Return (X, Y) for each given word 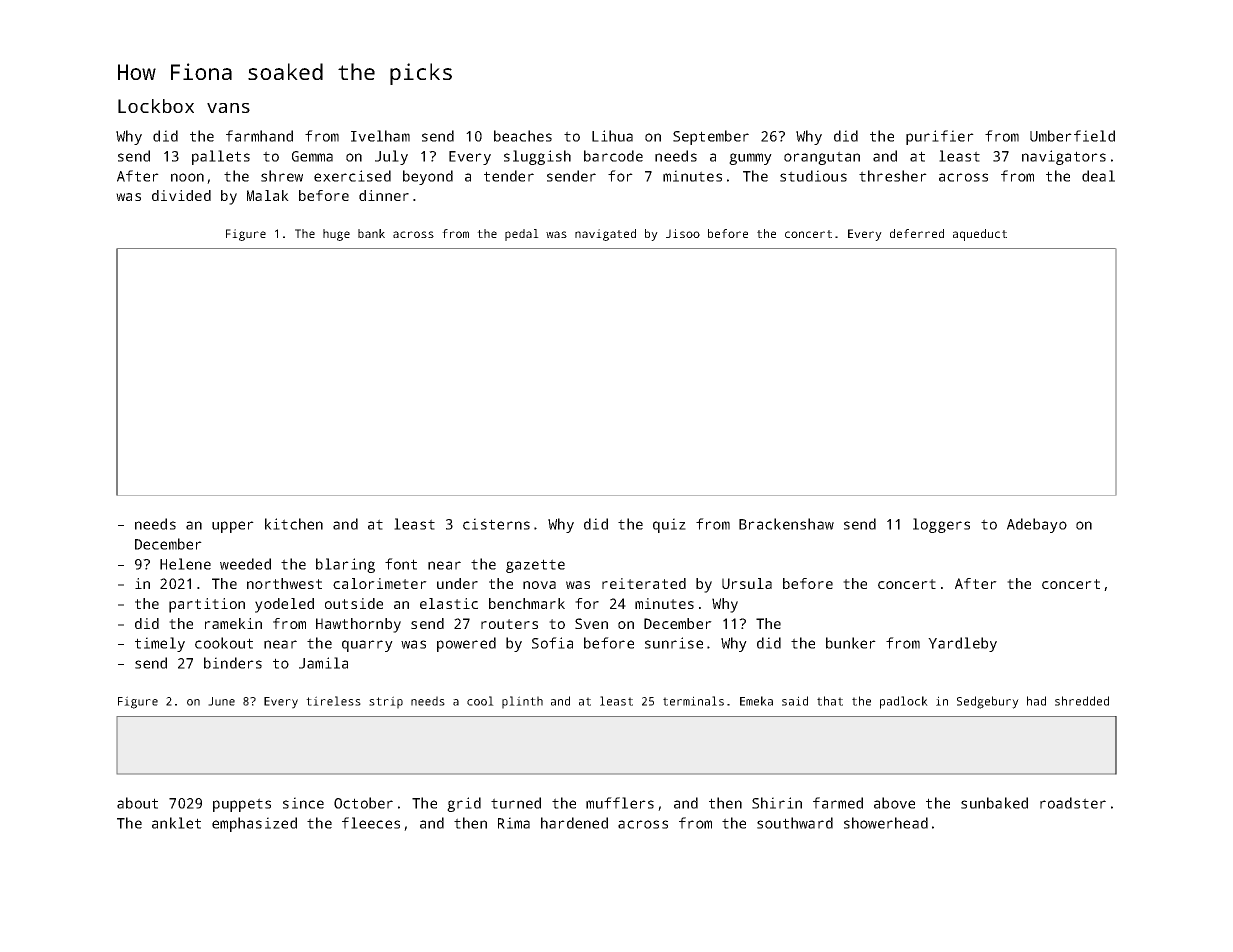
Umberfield (1072, 136)
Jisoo (683, 233)
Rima (514, 823)
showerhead (886, 823)
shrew (282, 176)
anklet (176, 823)
